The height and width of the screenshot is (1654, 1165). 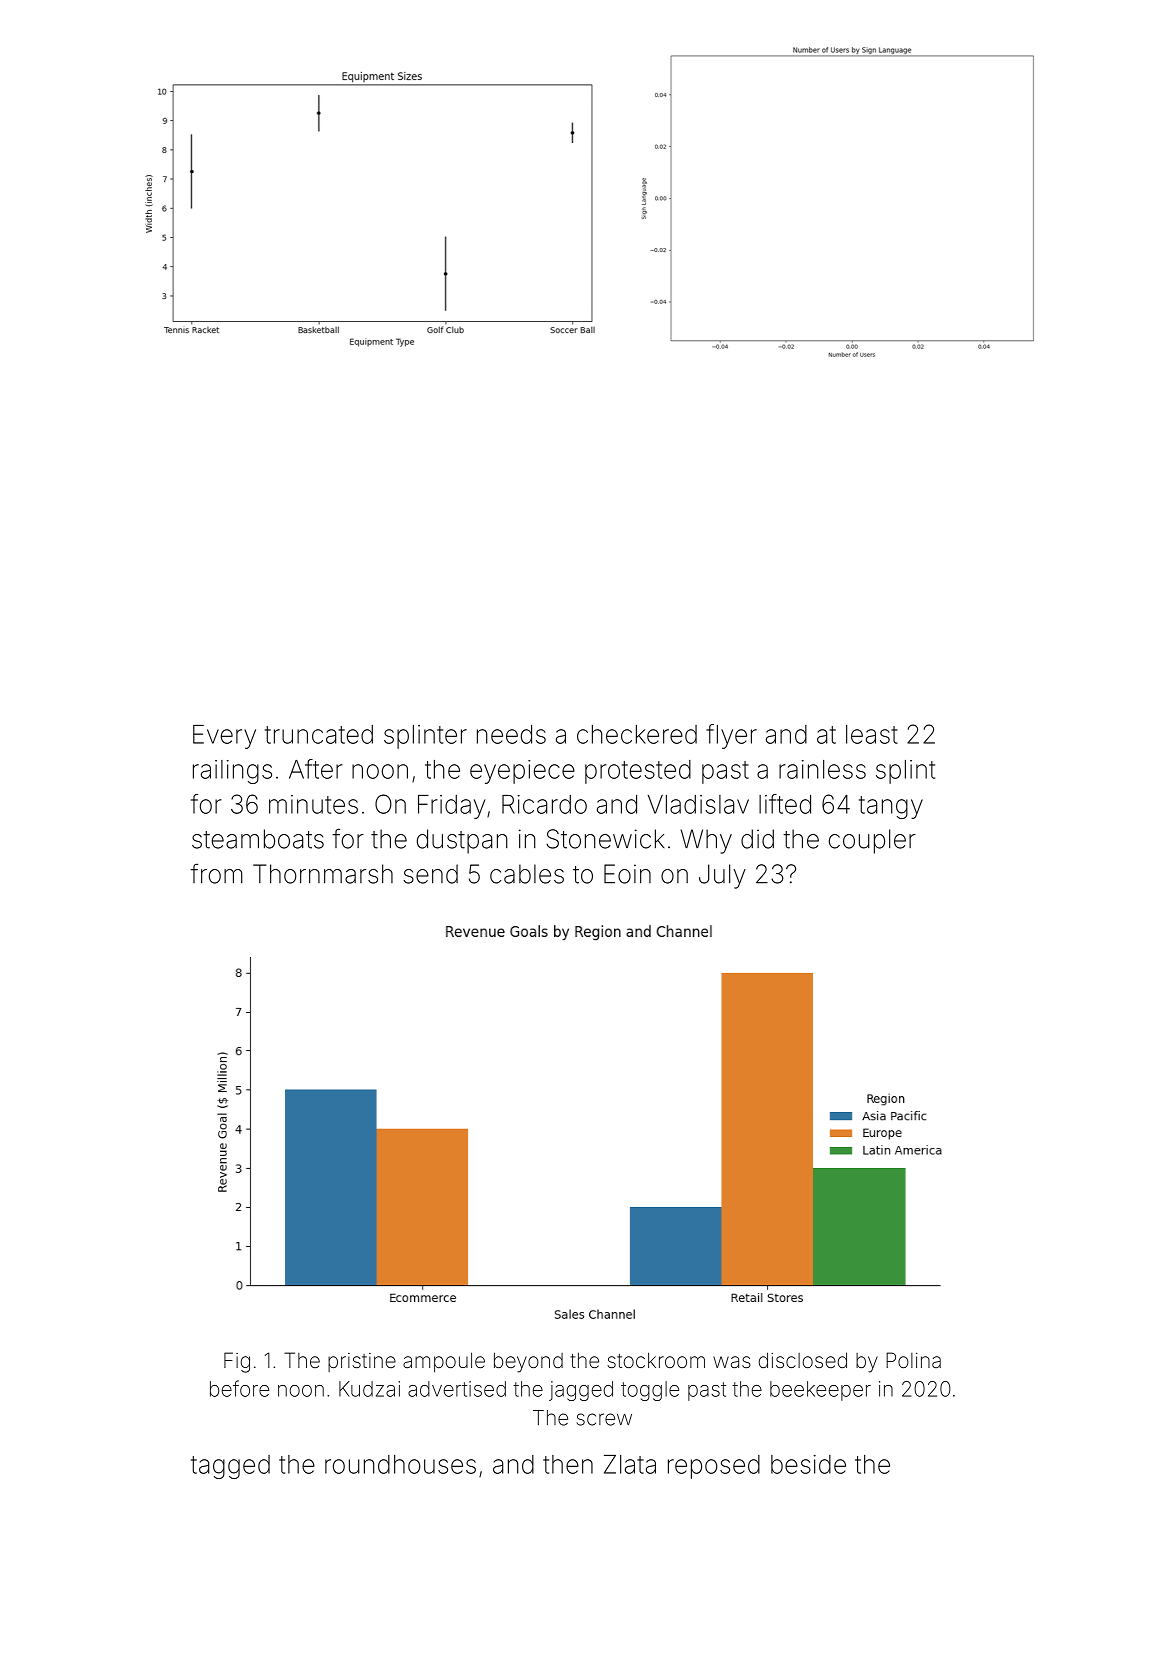 I want to click on cables, so click(x=527, y=874).
